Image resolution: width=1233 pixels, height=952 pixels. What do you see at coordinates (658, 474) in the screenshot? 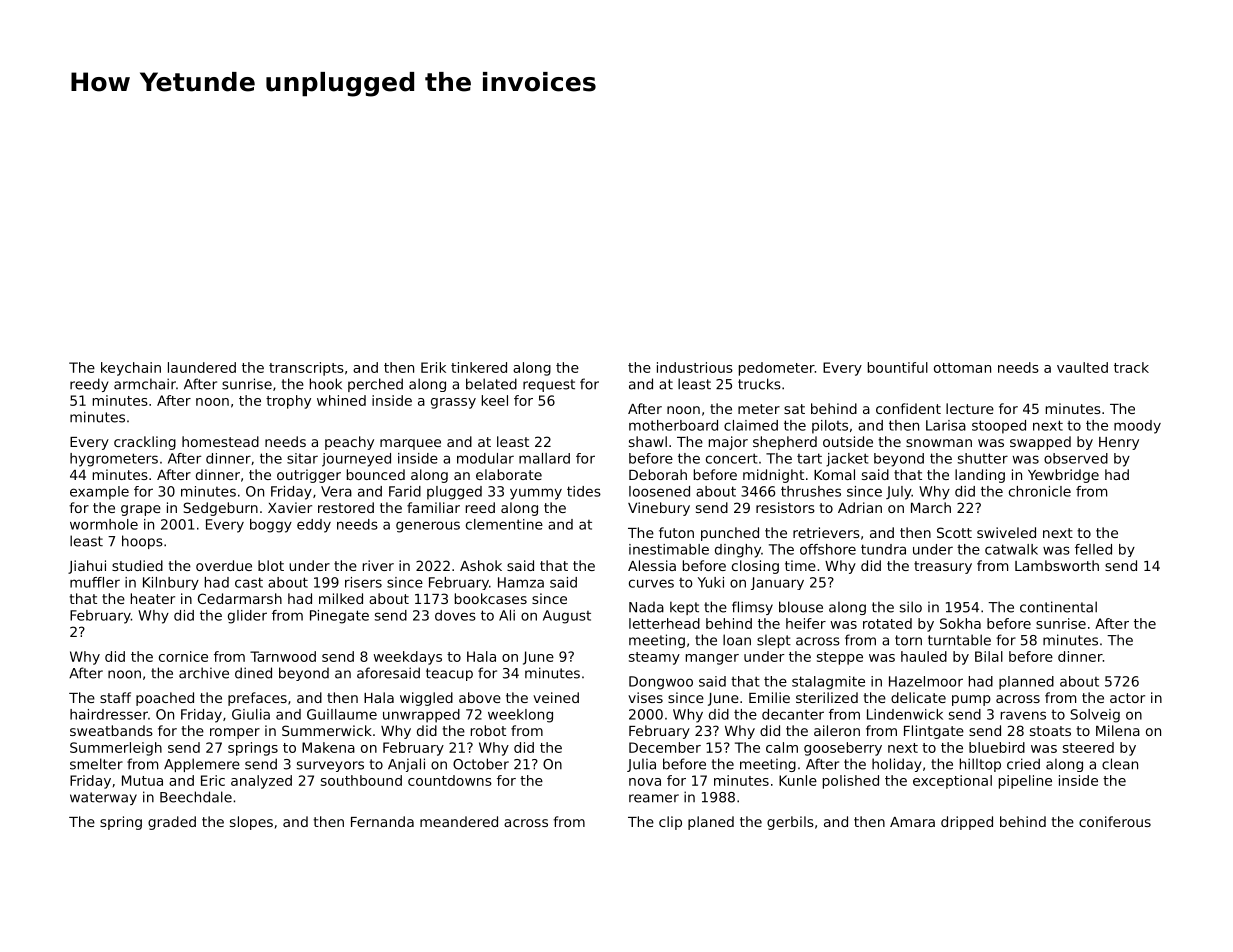
I see `Deborah` at bounding box center [658, 474].
